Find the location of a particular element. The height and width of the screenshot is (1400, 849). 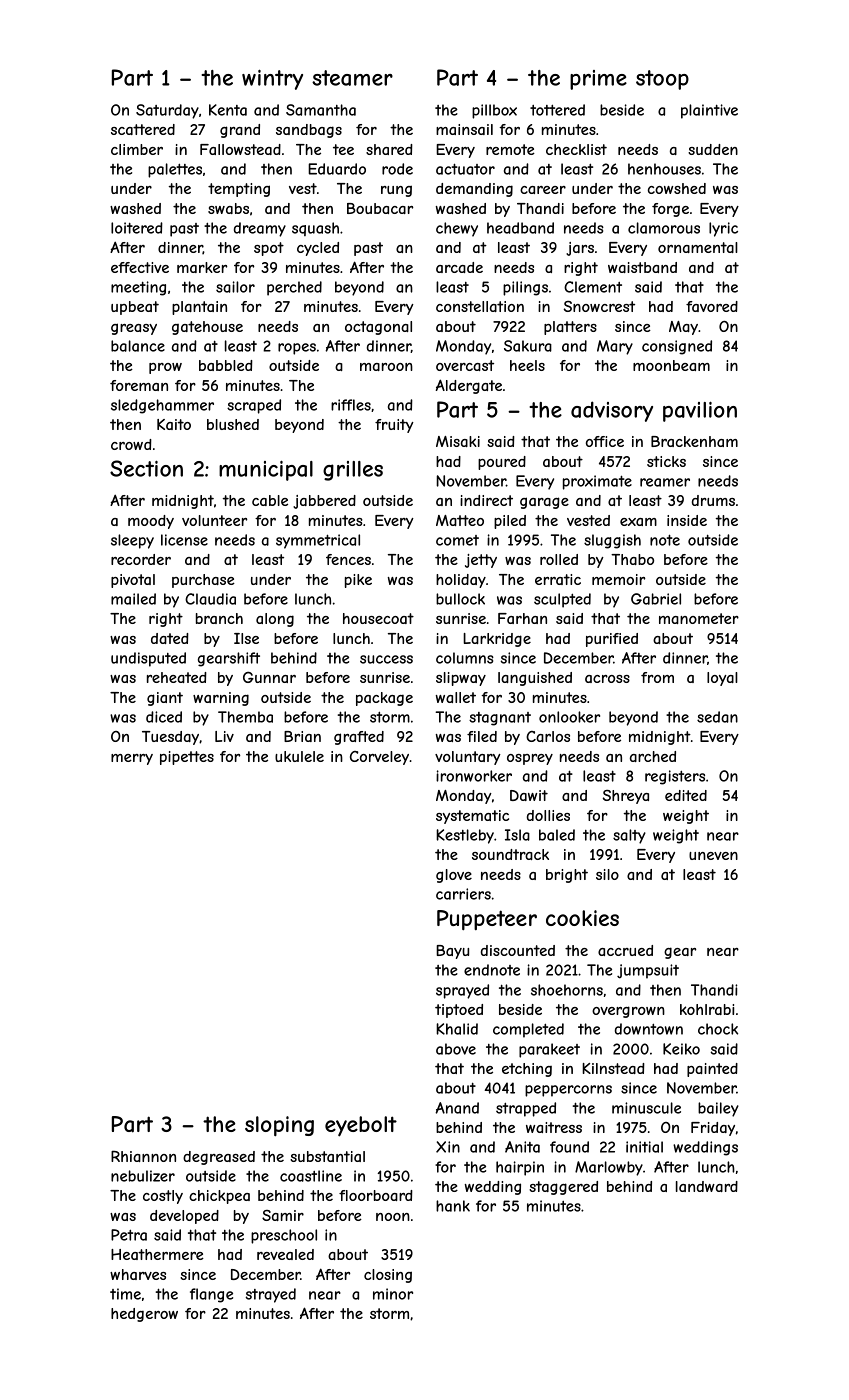

stoop is located at coordinates (662, 80).
